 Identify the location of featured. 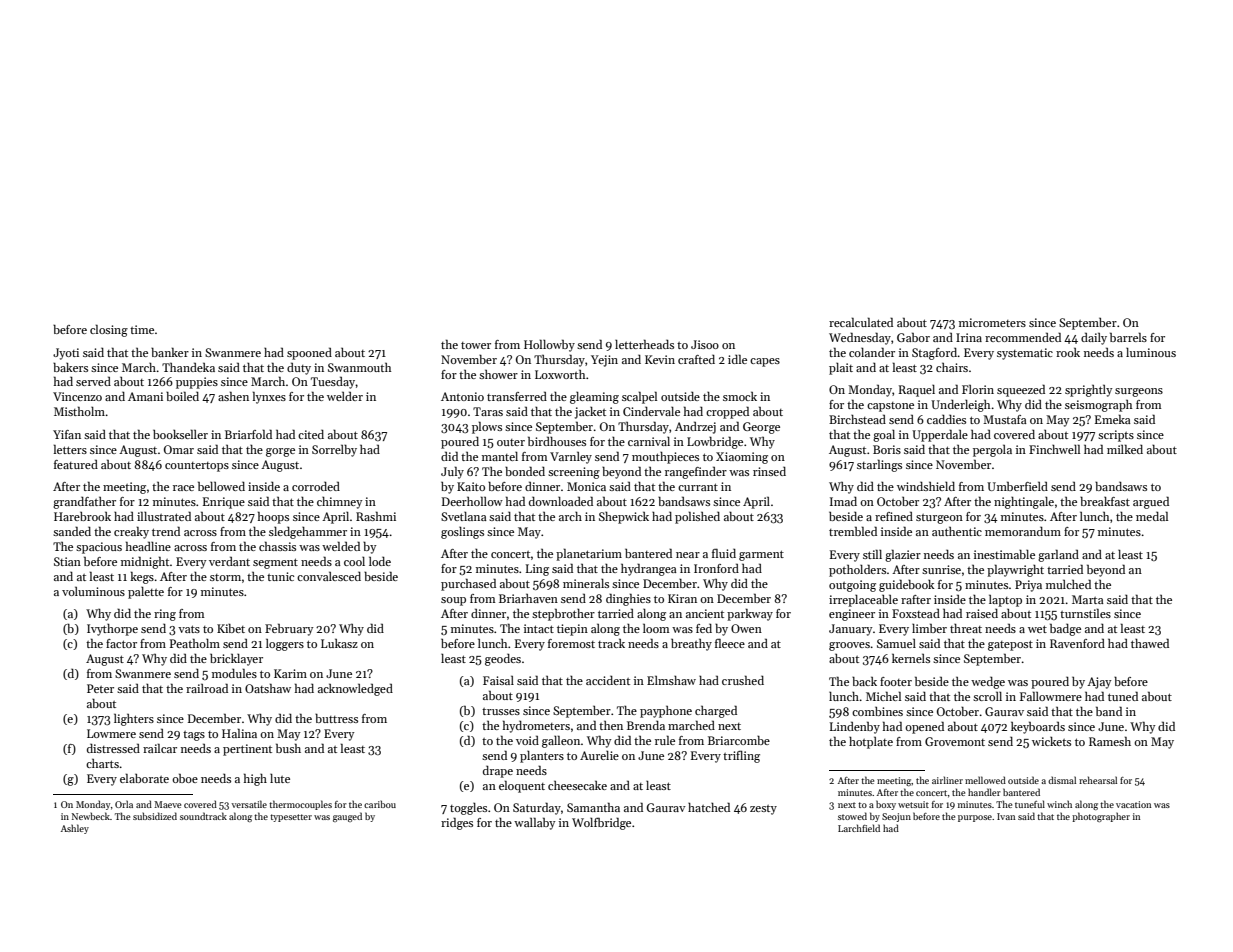
(76, 464).
